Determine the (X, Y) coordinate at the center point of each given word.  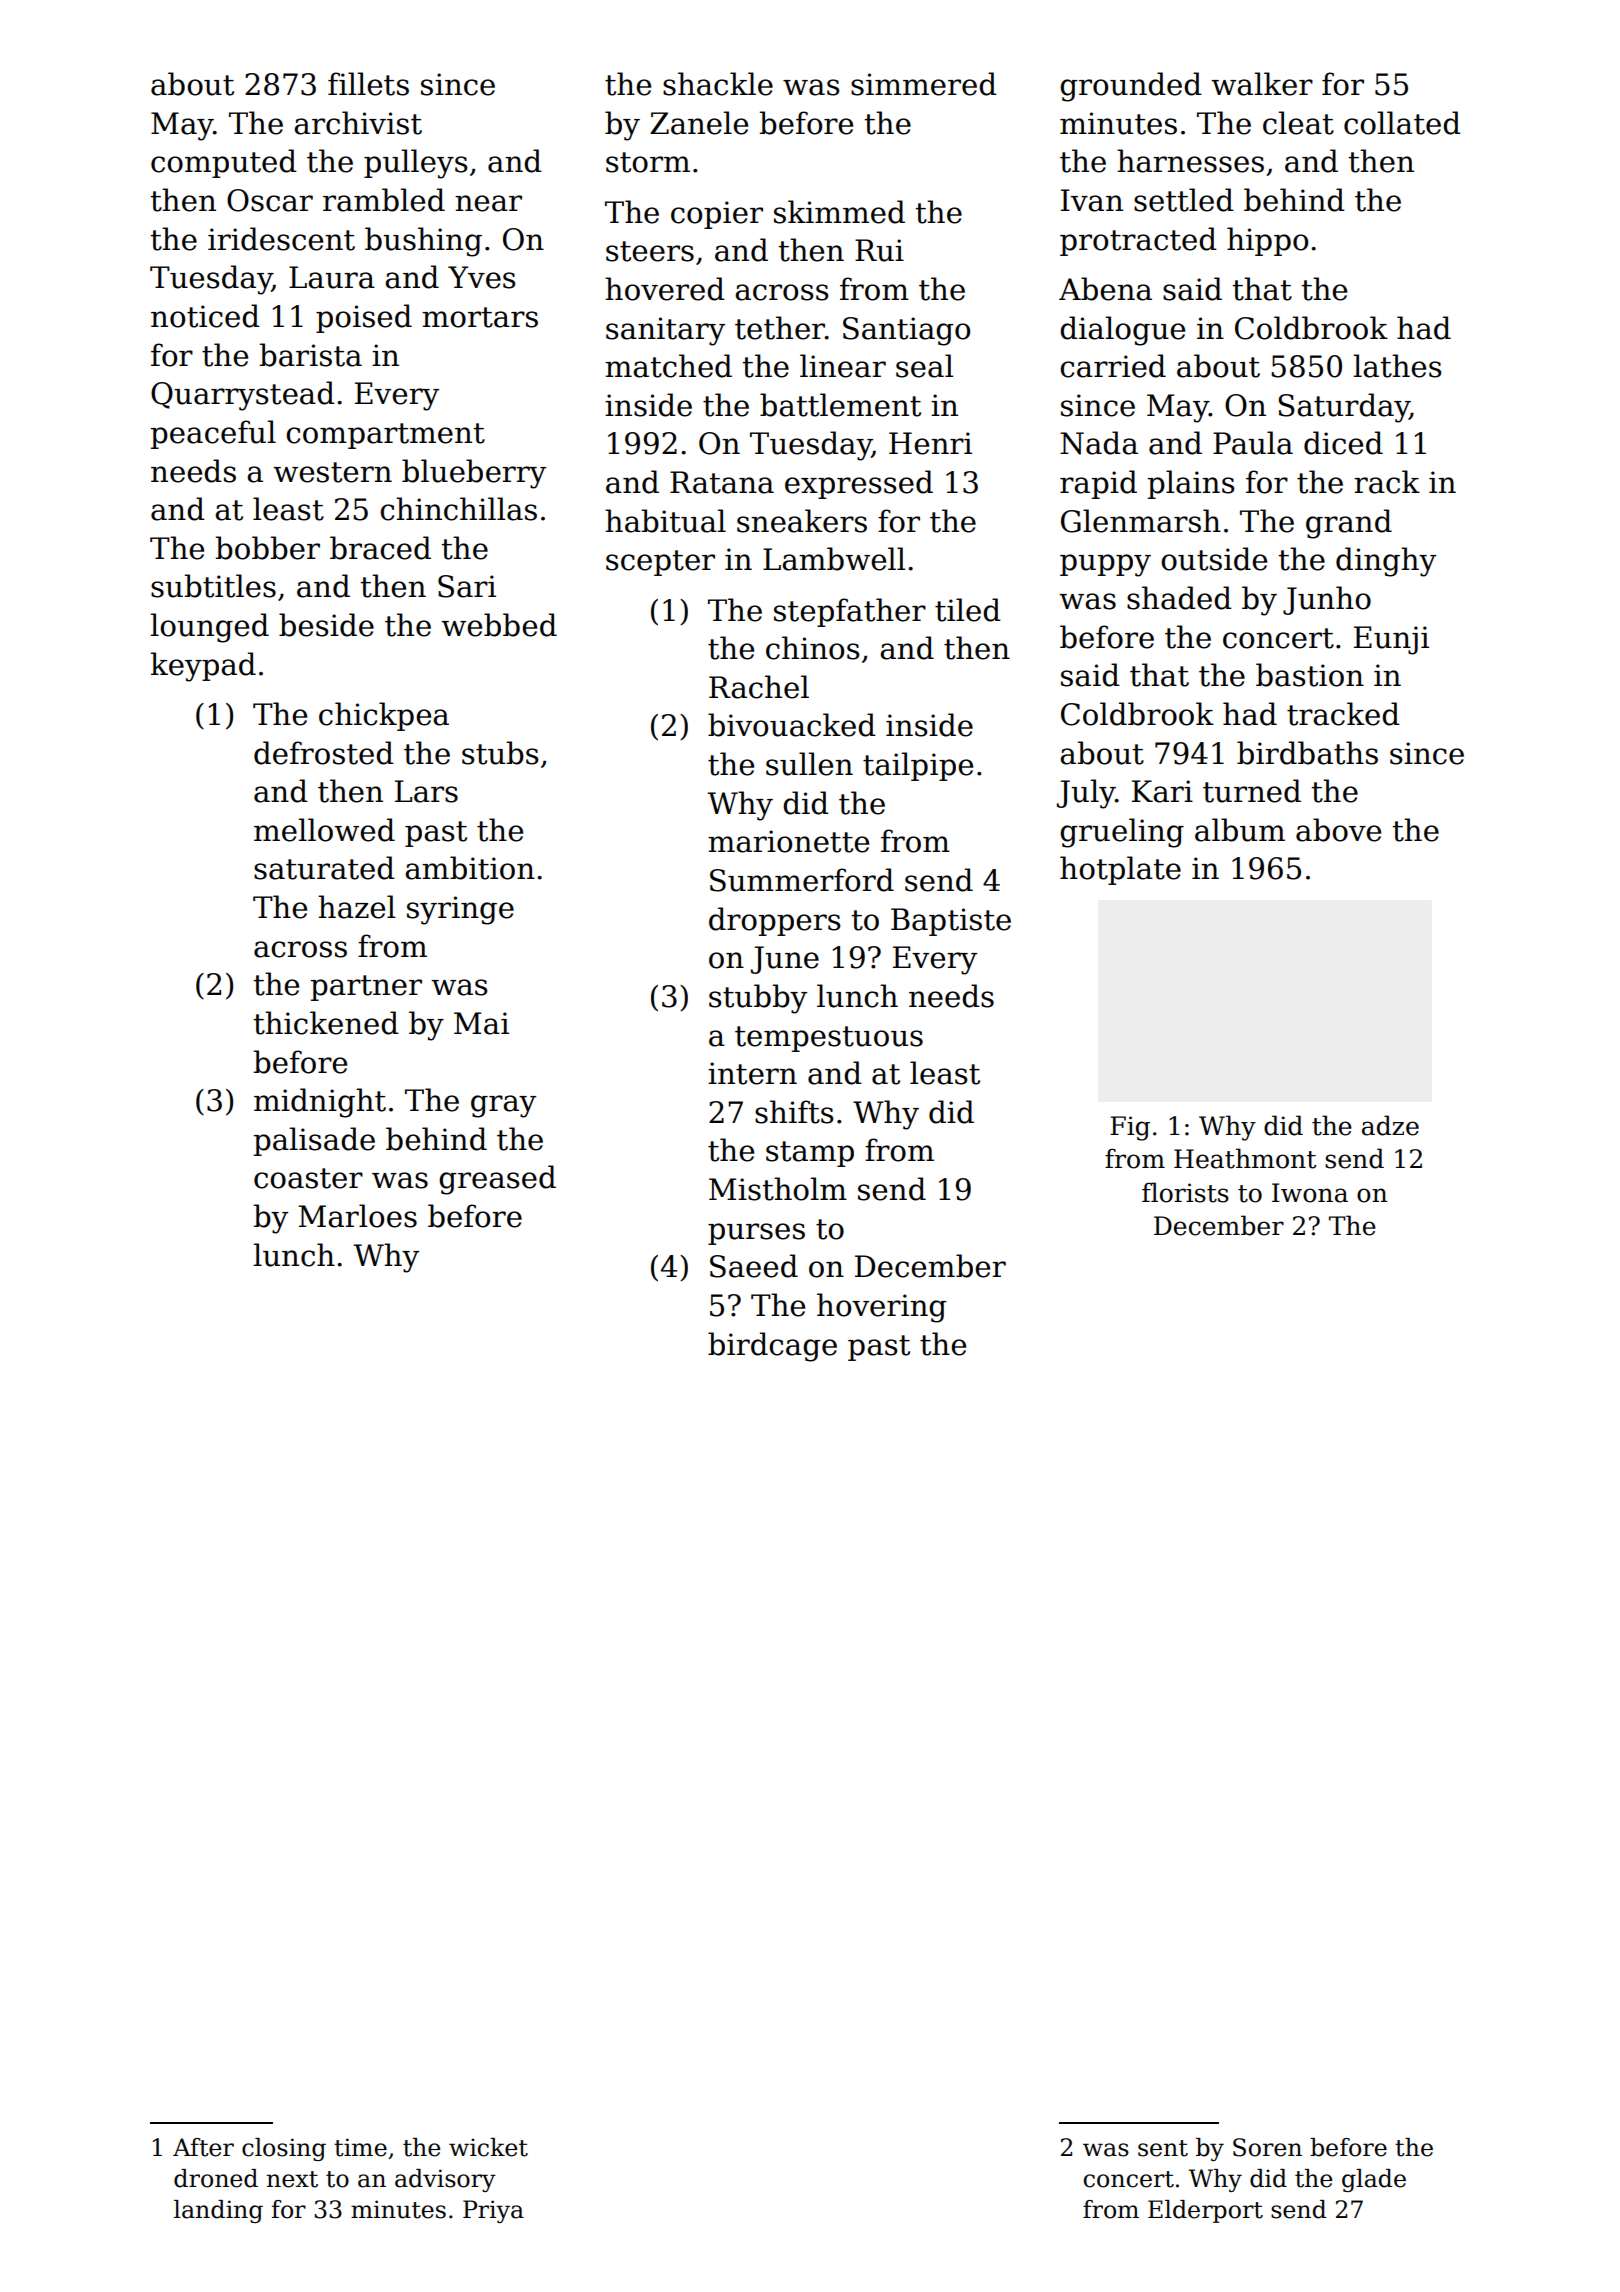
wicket (488, 2147)
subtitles (213, 586)
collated (1402, 123)
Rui (879, 250)
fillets (368, 84)
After (203, 2147)
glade (1374, 2180)
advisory (445, 2180)
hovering (882, 1308)
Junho (1327, 600)
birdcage (772, 1347)
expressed (859, 484)
